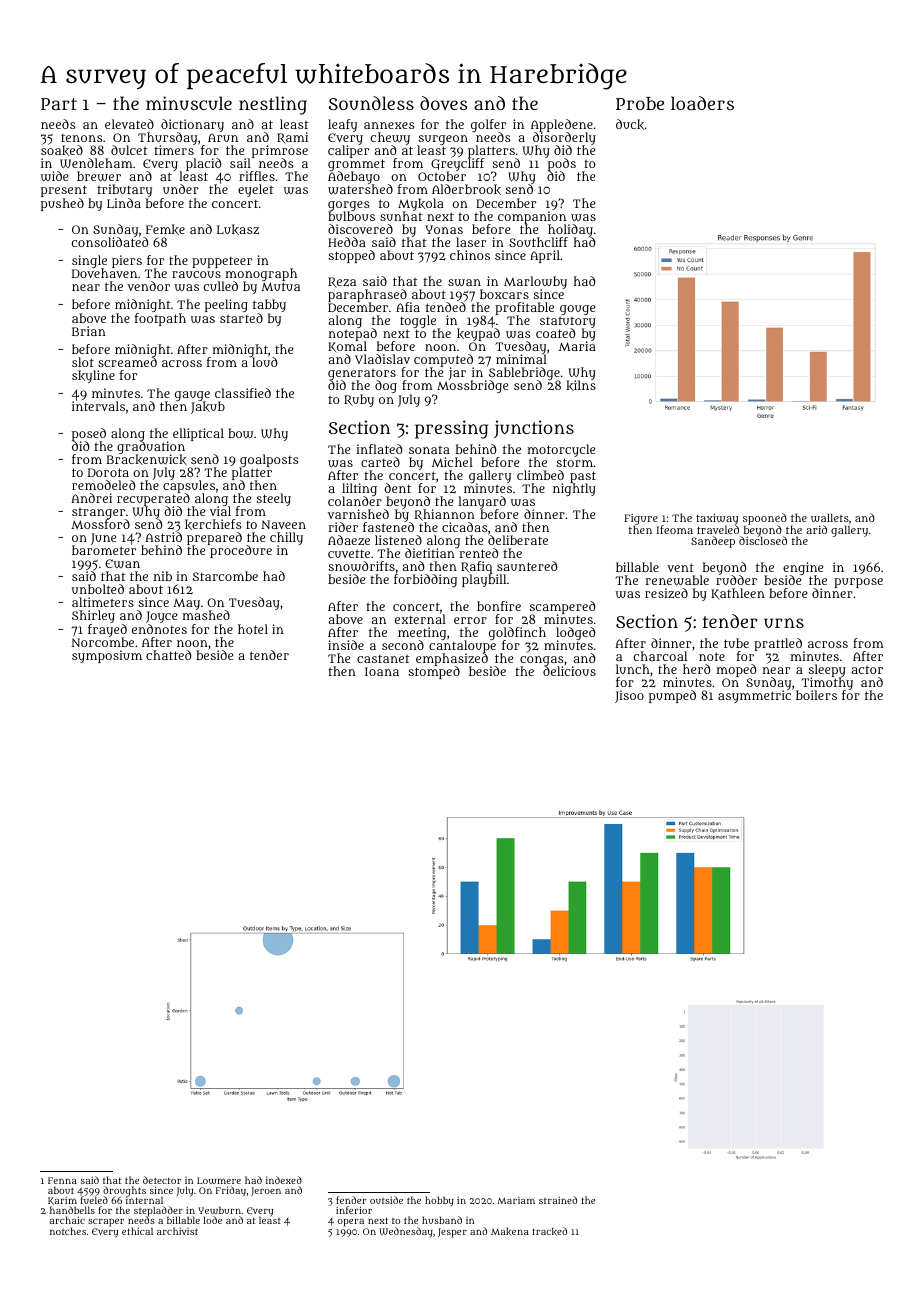 The height and width of the screenshot is (1308, 924). Describe the element at coordinates (129, 150) in the screenshot. I see `dulcet` at that location.
